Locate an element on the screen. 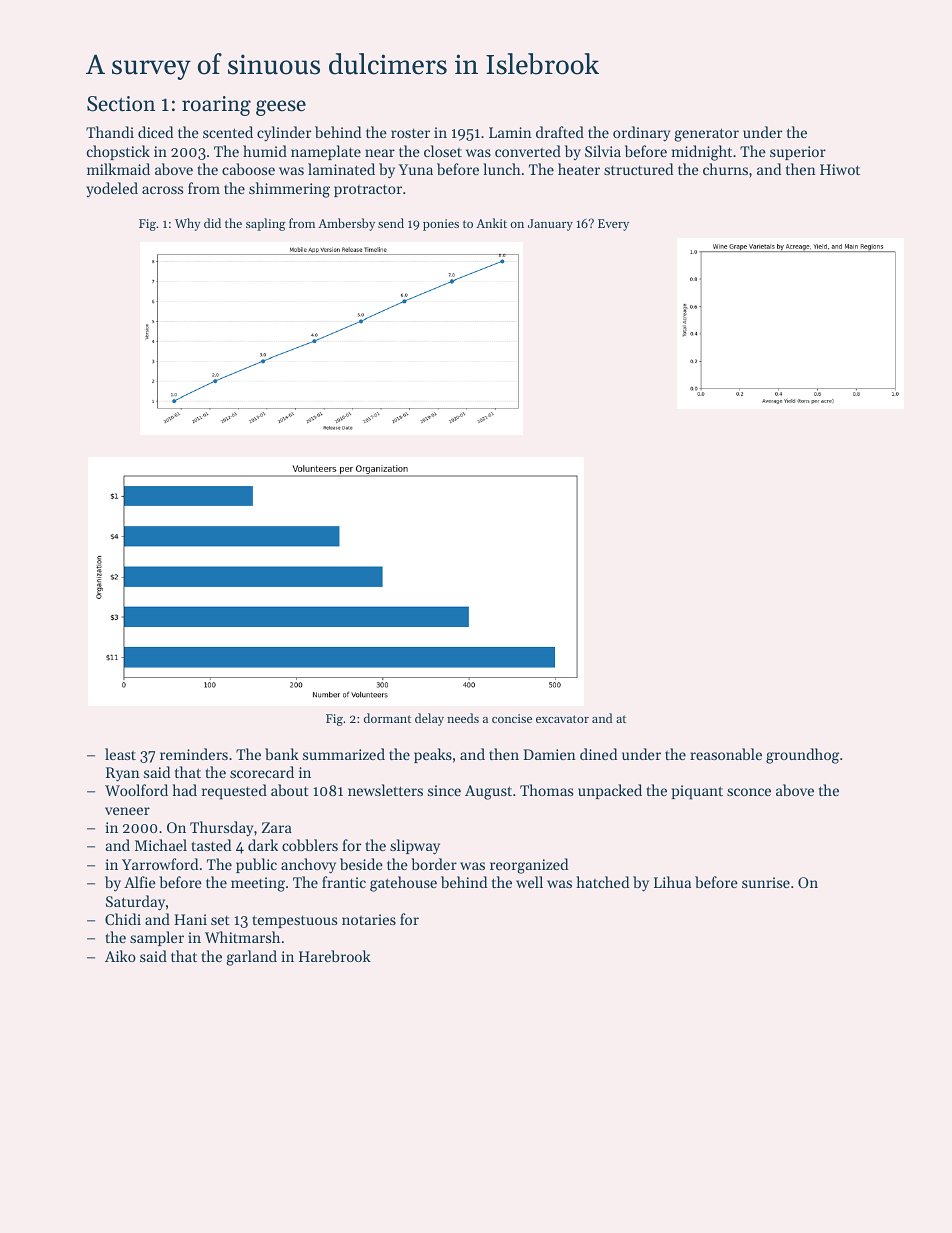 This screenshot has width=952, height=1233. Ryan is located at coordinates (123, 774).
